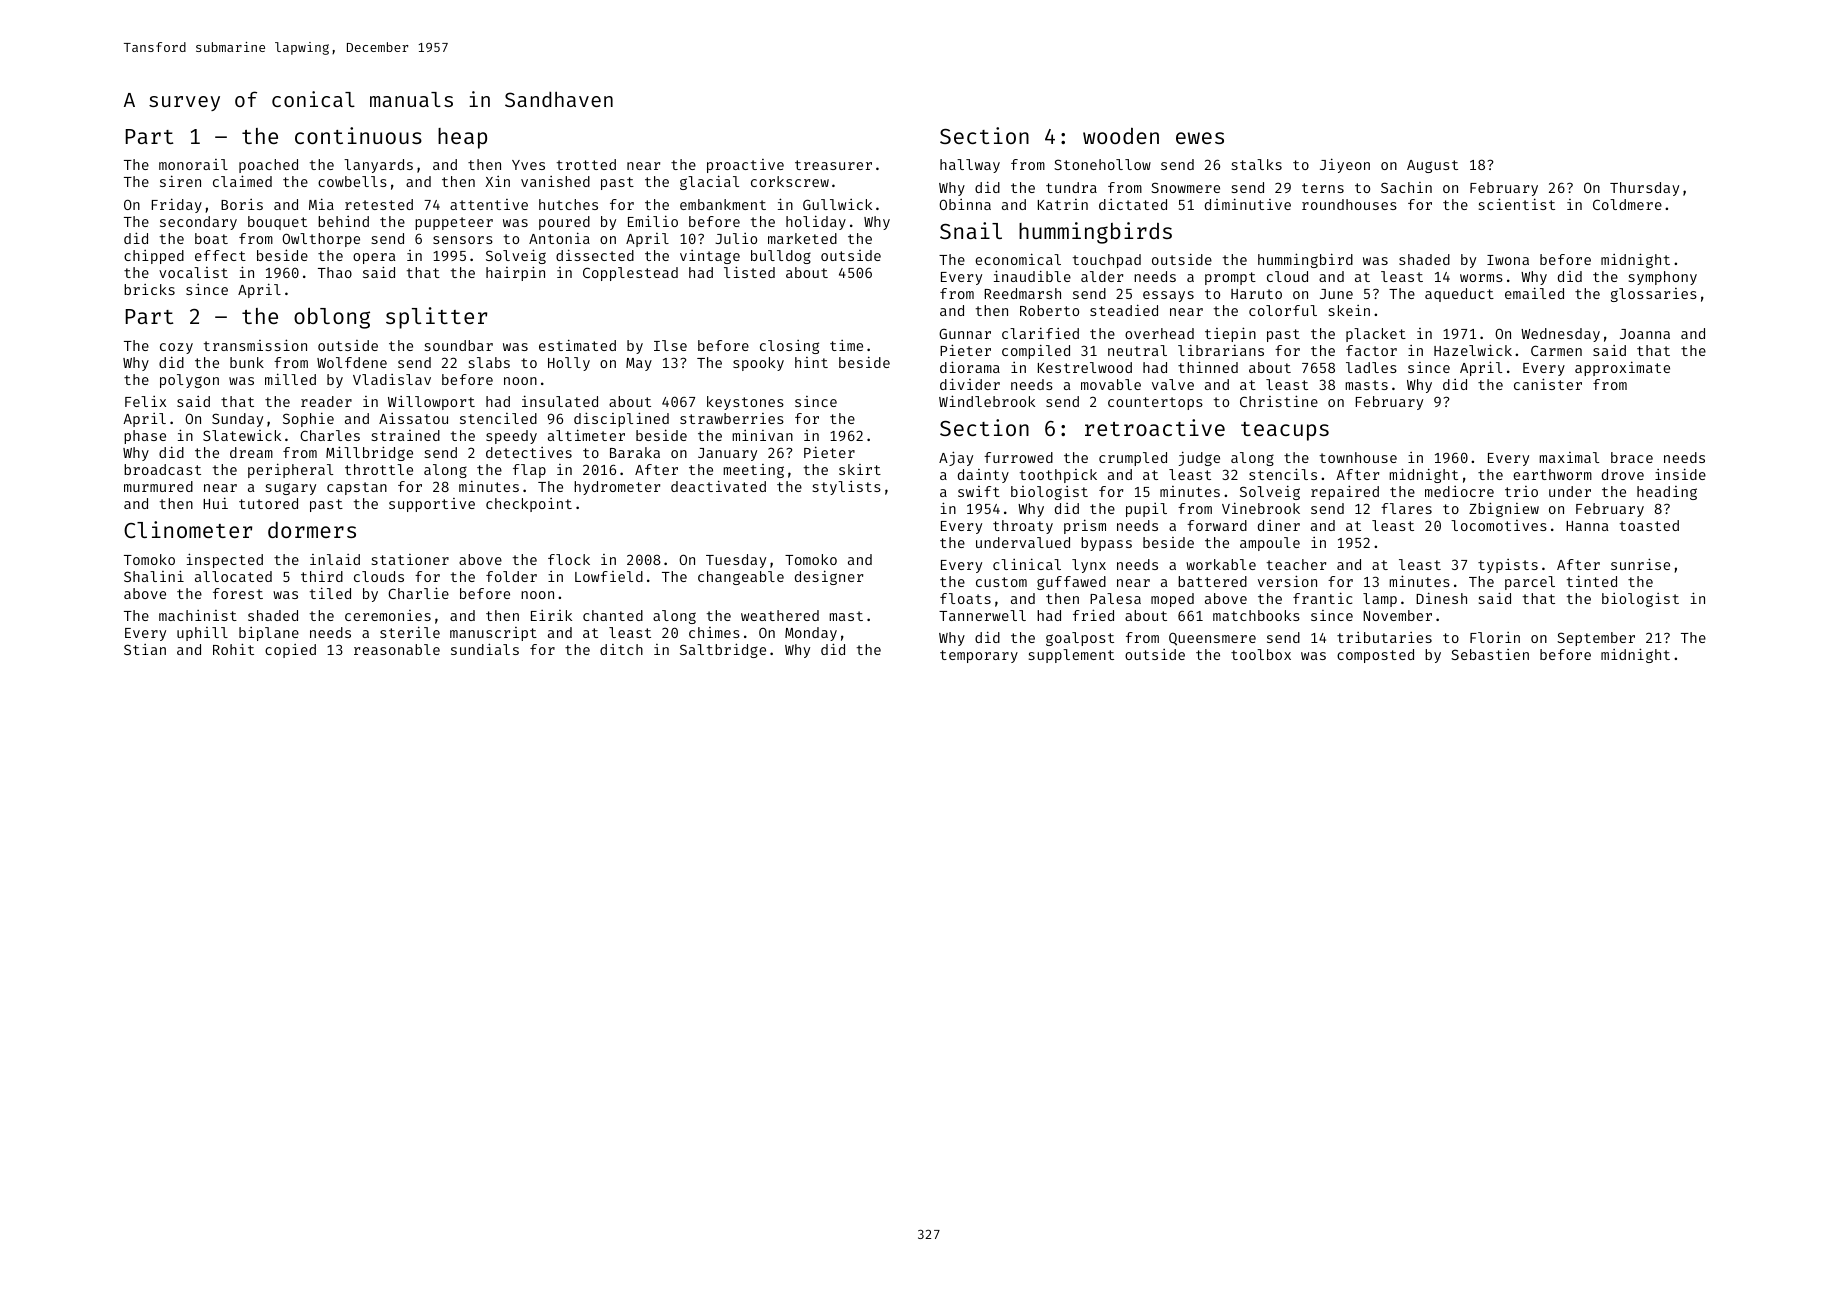  I want to click on checkpoint, so click(529, 505).
